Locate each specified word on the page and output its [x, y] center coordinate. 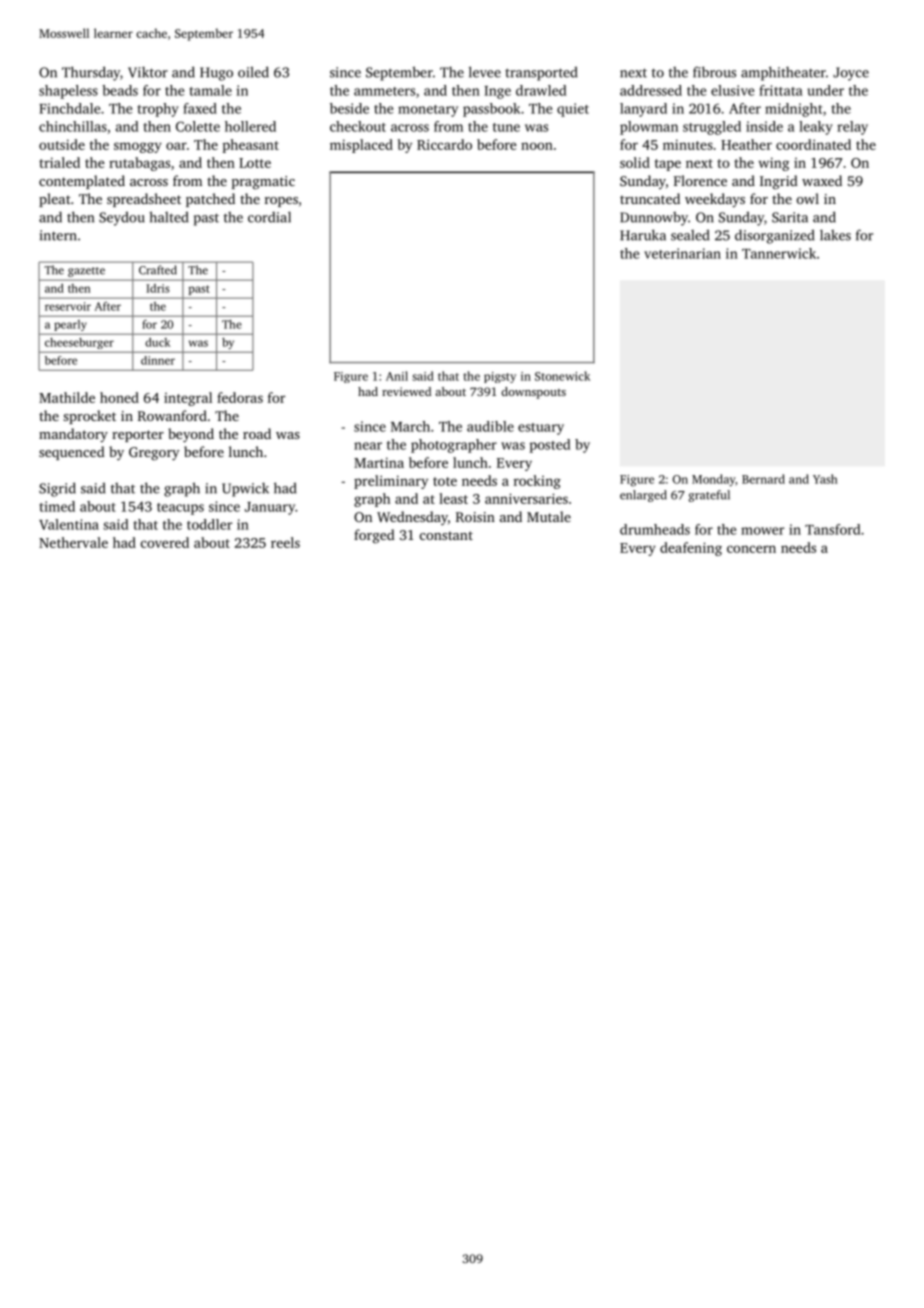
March [410, 426]
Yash [825, 479]
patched [210, 200]
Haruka [643, 235]
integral [188, 399]
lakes [835, 235]
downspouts [533, 393]
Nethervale [73, 542]
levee [485, 72]
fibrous [714, 72]
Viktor [148, 72]
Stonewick [562, 376]
